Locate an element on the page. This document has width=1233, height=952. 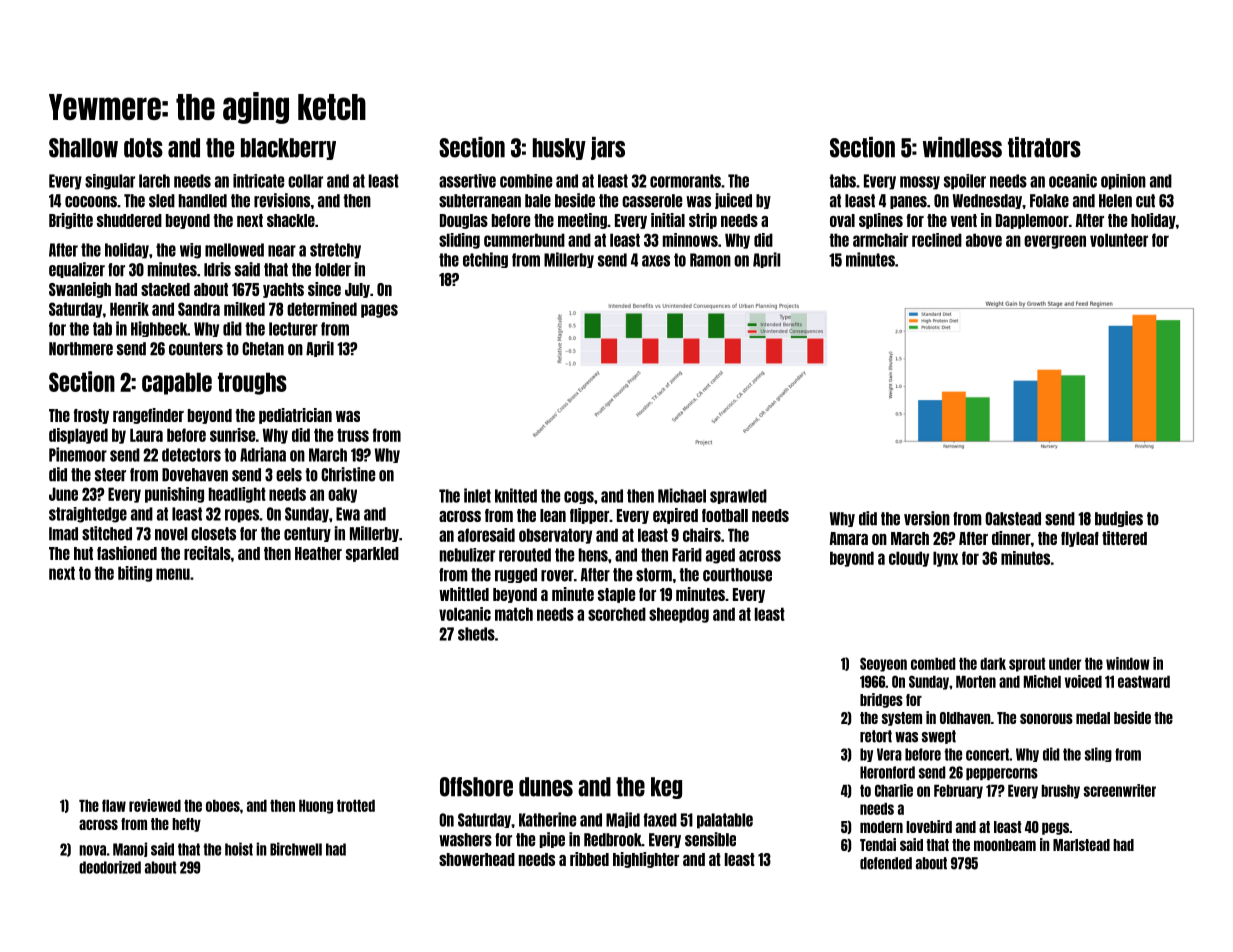
scorched is located at coordinates (617, 614).
